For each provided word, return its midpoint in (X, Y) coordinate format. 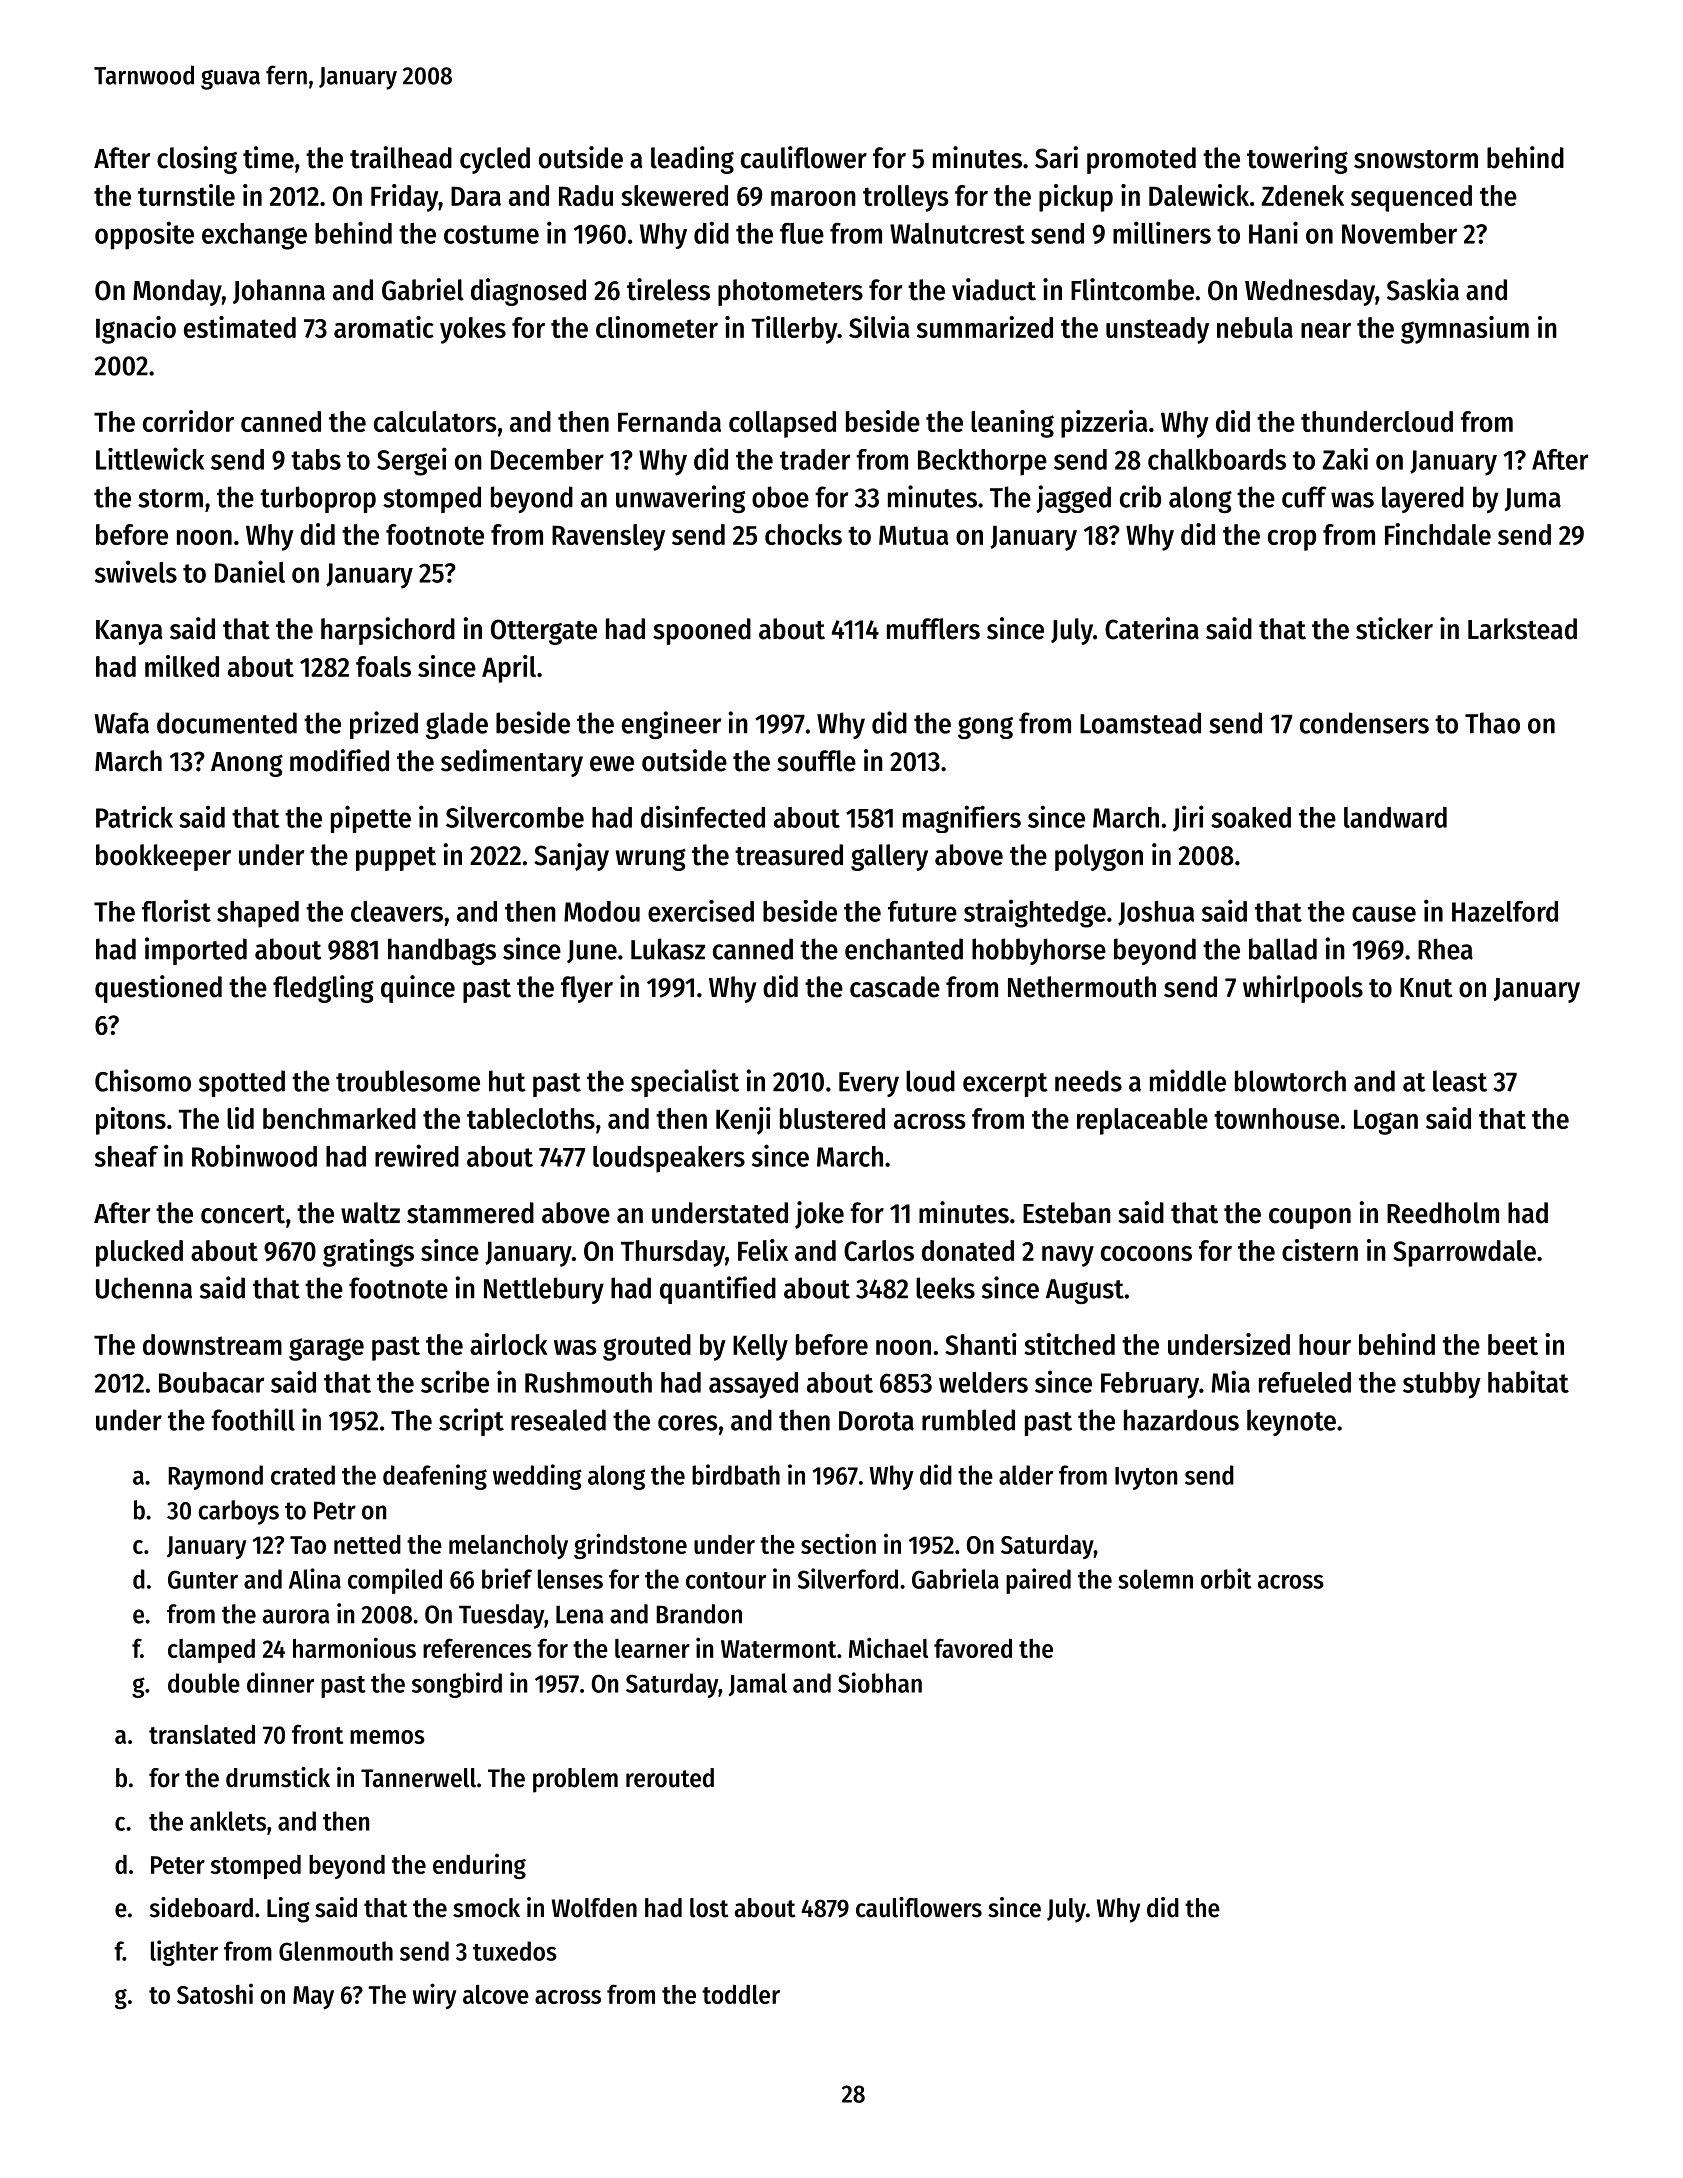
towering (1297, 160)
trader (815, 459)
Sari (1056, 157)
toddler (741, 1994)
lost (709, 1908)
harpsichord (388, 631)
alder (1026, 1475)
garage (326, 1349)
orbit (1226, 1578)
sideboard (201, 1907)
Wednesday (1310, 292)
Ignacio (136, 330)
